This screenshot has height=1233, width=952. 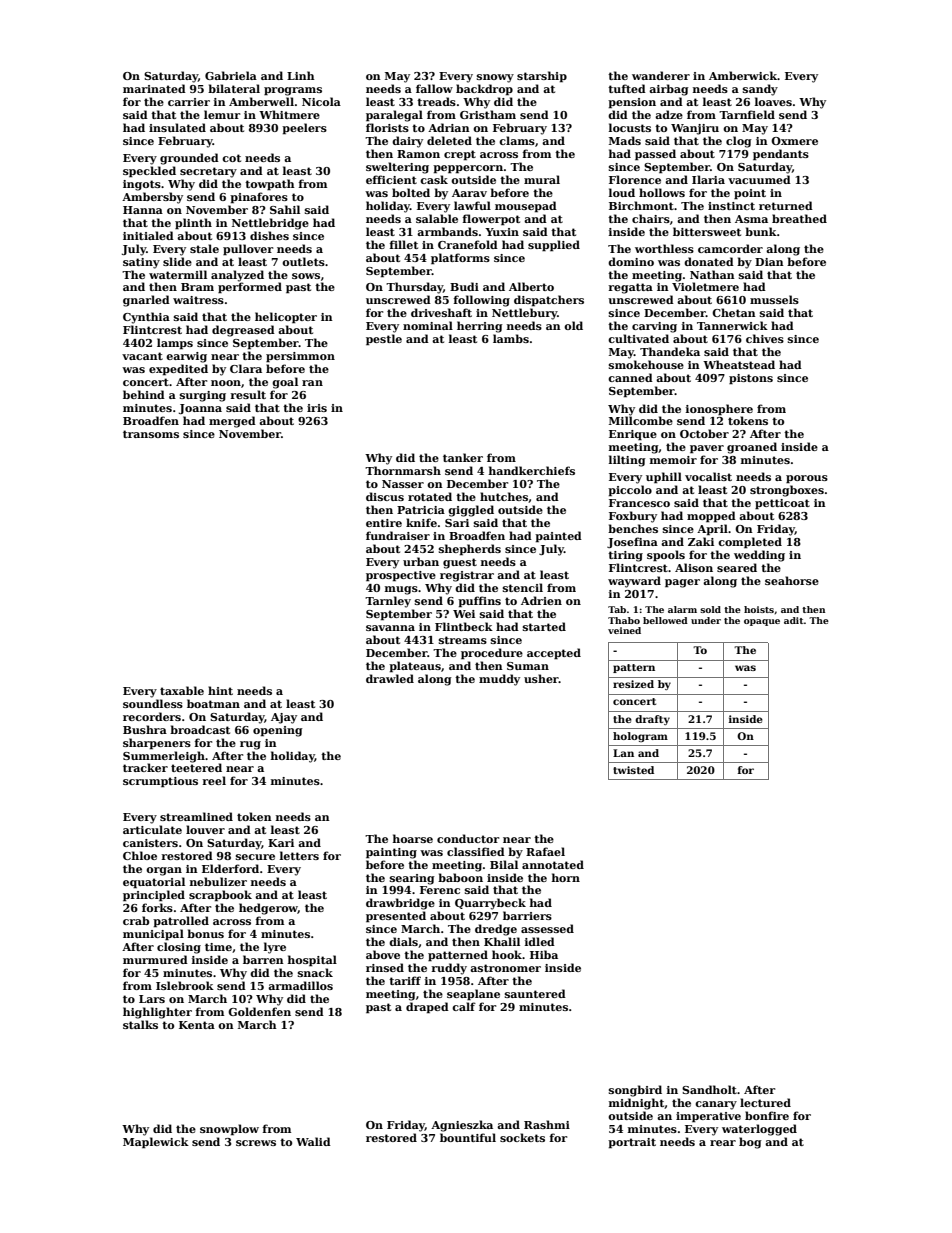 What do you see at coordinates (222, 114) in the screenshot?
I see `lemur` at bounding box center [222, 114].
